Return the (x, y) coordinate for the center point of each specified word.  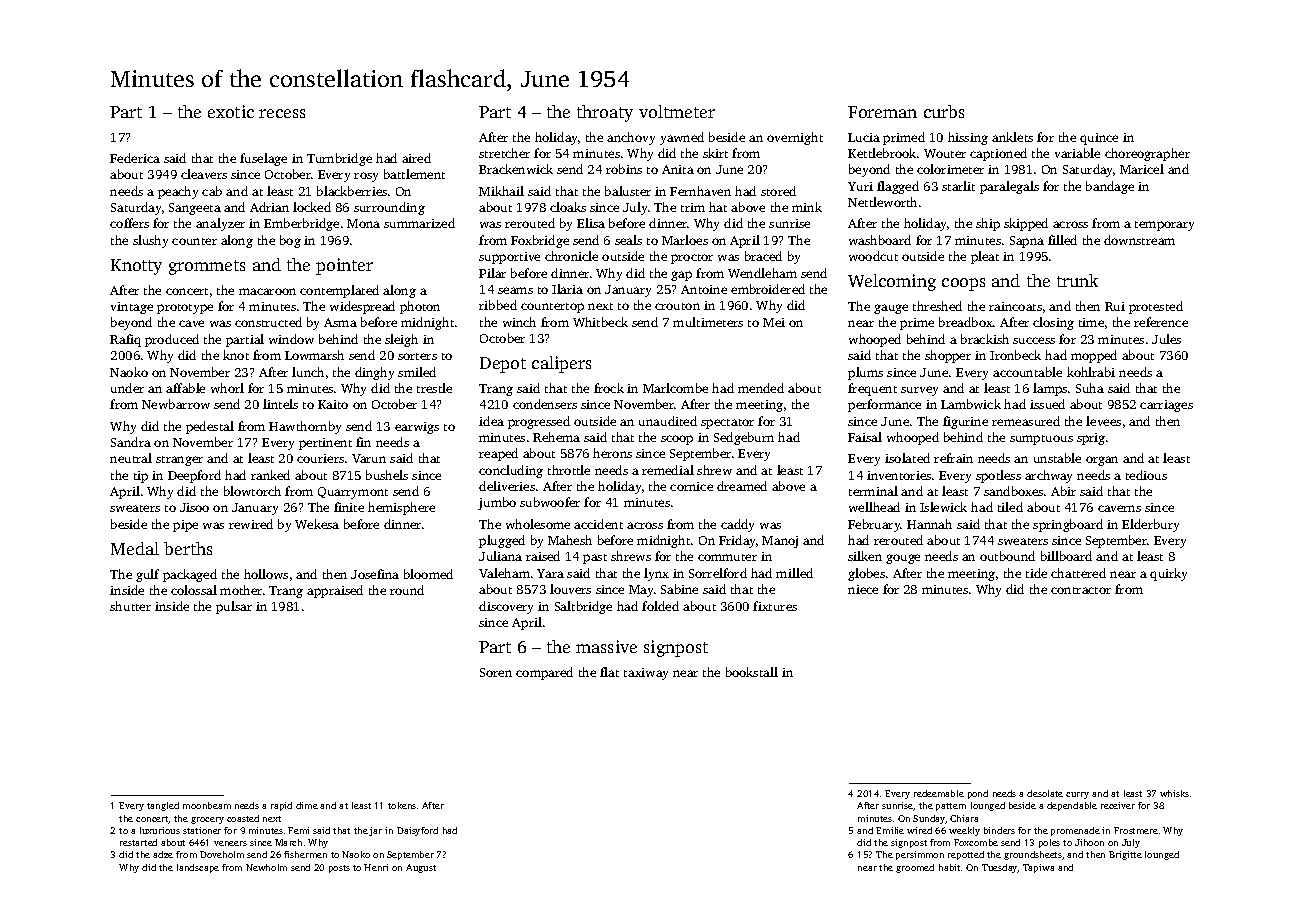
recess (282, 113)
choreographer (1147, 154)
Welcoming (892, 282)
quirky (1168, 574)
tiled (1010, 507)
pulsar (234, 607)
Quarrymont (353, 493)
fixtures (775, 606)
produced (172, 340)
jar (375, 831)
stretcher (504, 153)
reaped (498, 454)
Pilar (492, 273)
